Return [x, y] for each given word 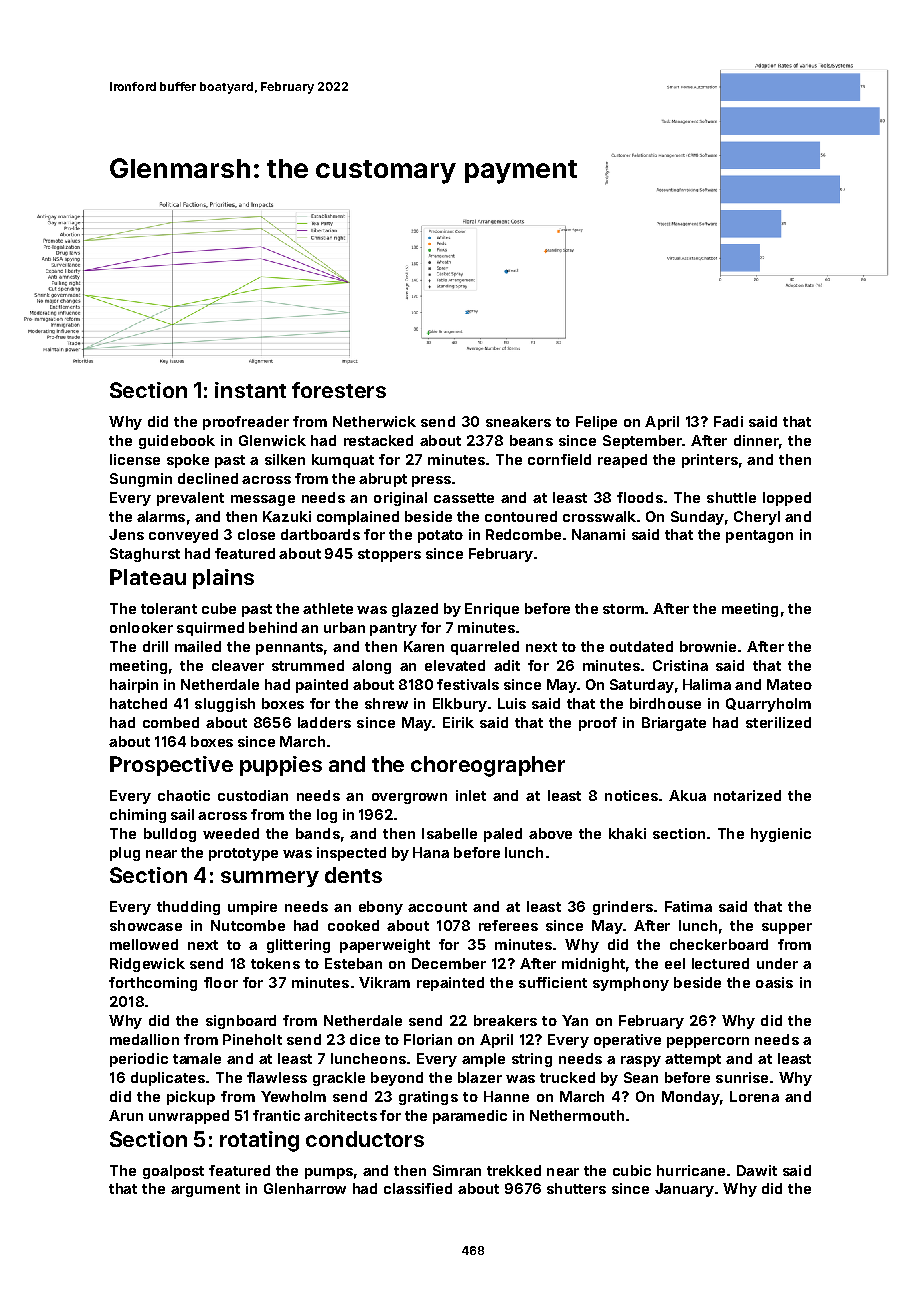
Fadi [728, 421]
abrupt [383, 480]
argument [205, 1190]
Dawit [757, 1170]
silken [285, 459]
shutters [576, 1188]
